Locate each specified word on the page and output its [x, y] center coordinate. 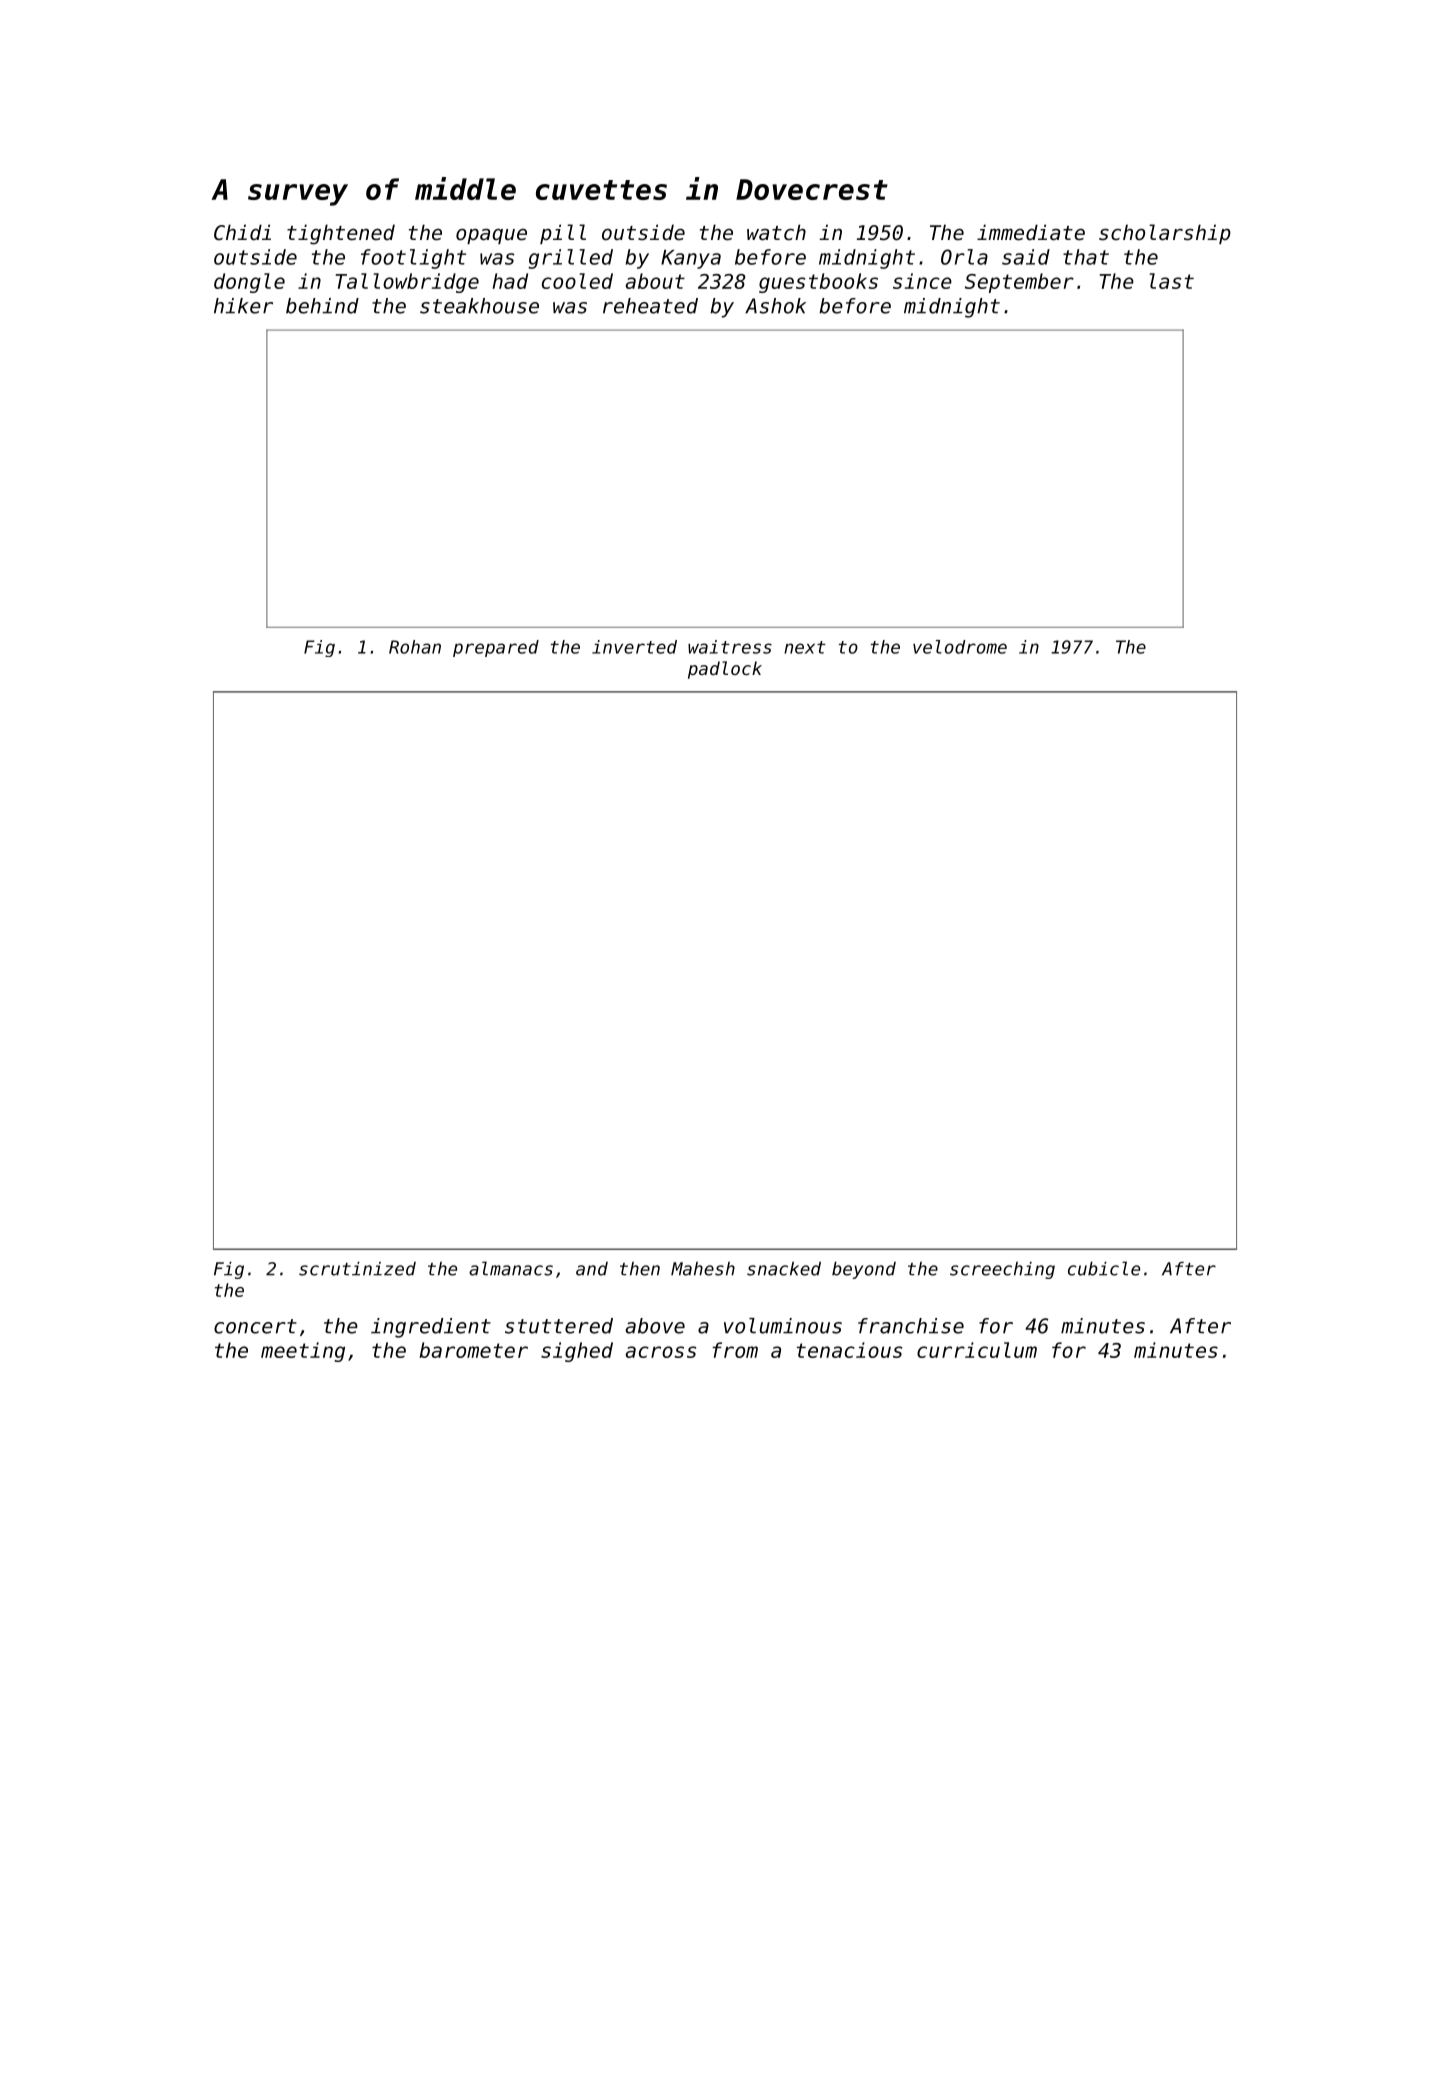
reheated [650, 306]
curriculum [977, 1350]
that [1086, 257]
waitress [730, 647]
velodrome [960, 647]
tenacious [849, 1350]
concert [255, 1326]
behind [322, 306]
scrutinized [357, 1269]
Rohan [415, 647]
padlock [725, 670]
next [805, 647]
